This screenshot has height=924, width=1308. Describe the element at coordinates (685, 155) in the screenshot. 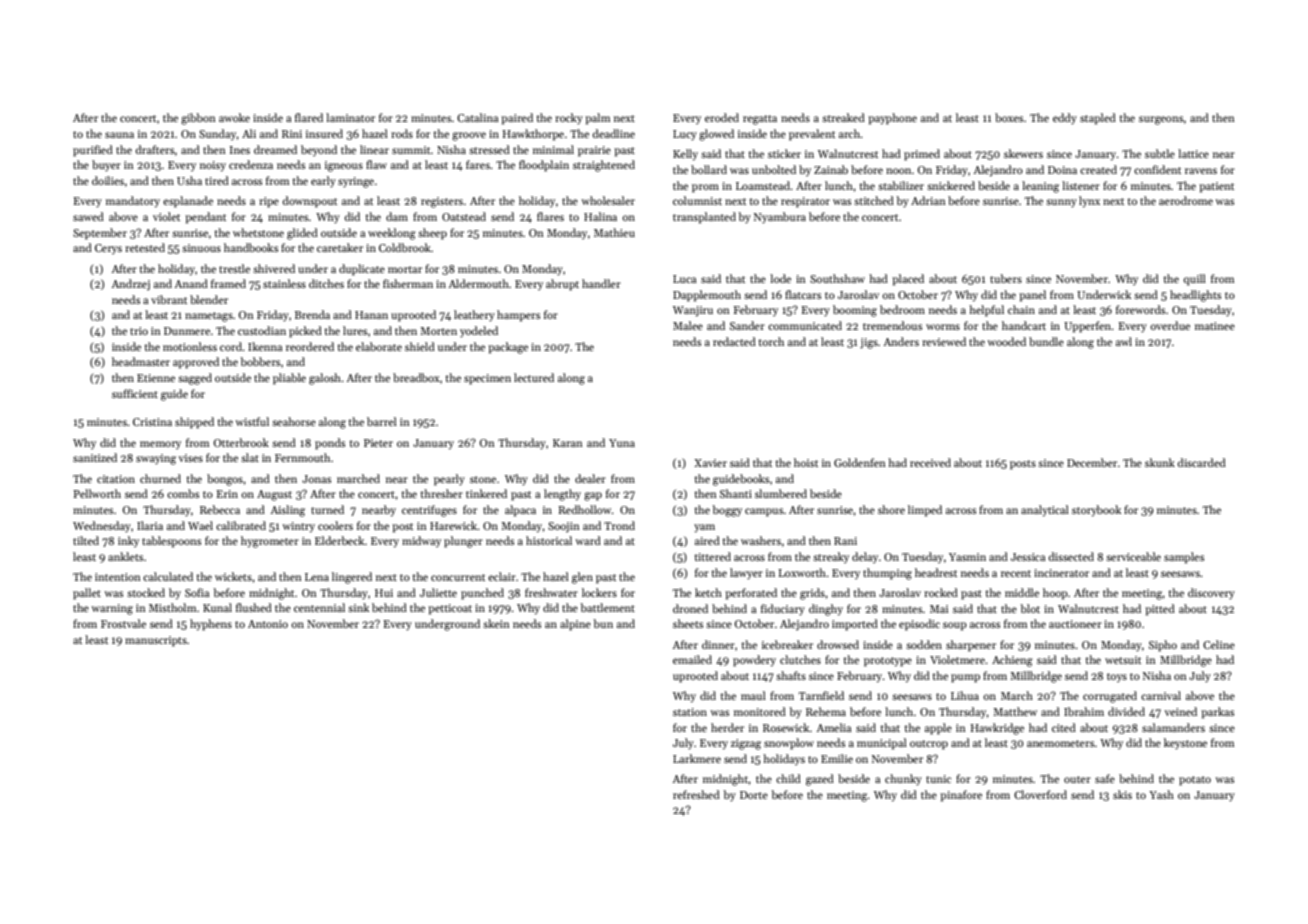

I see `Kelly` at that location.
